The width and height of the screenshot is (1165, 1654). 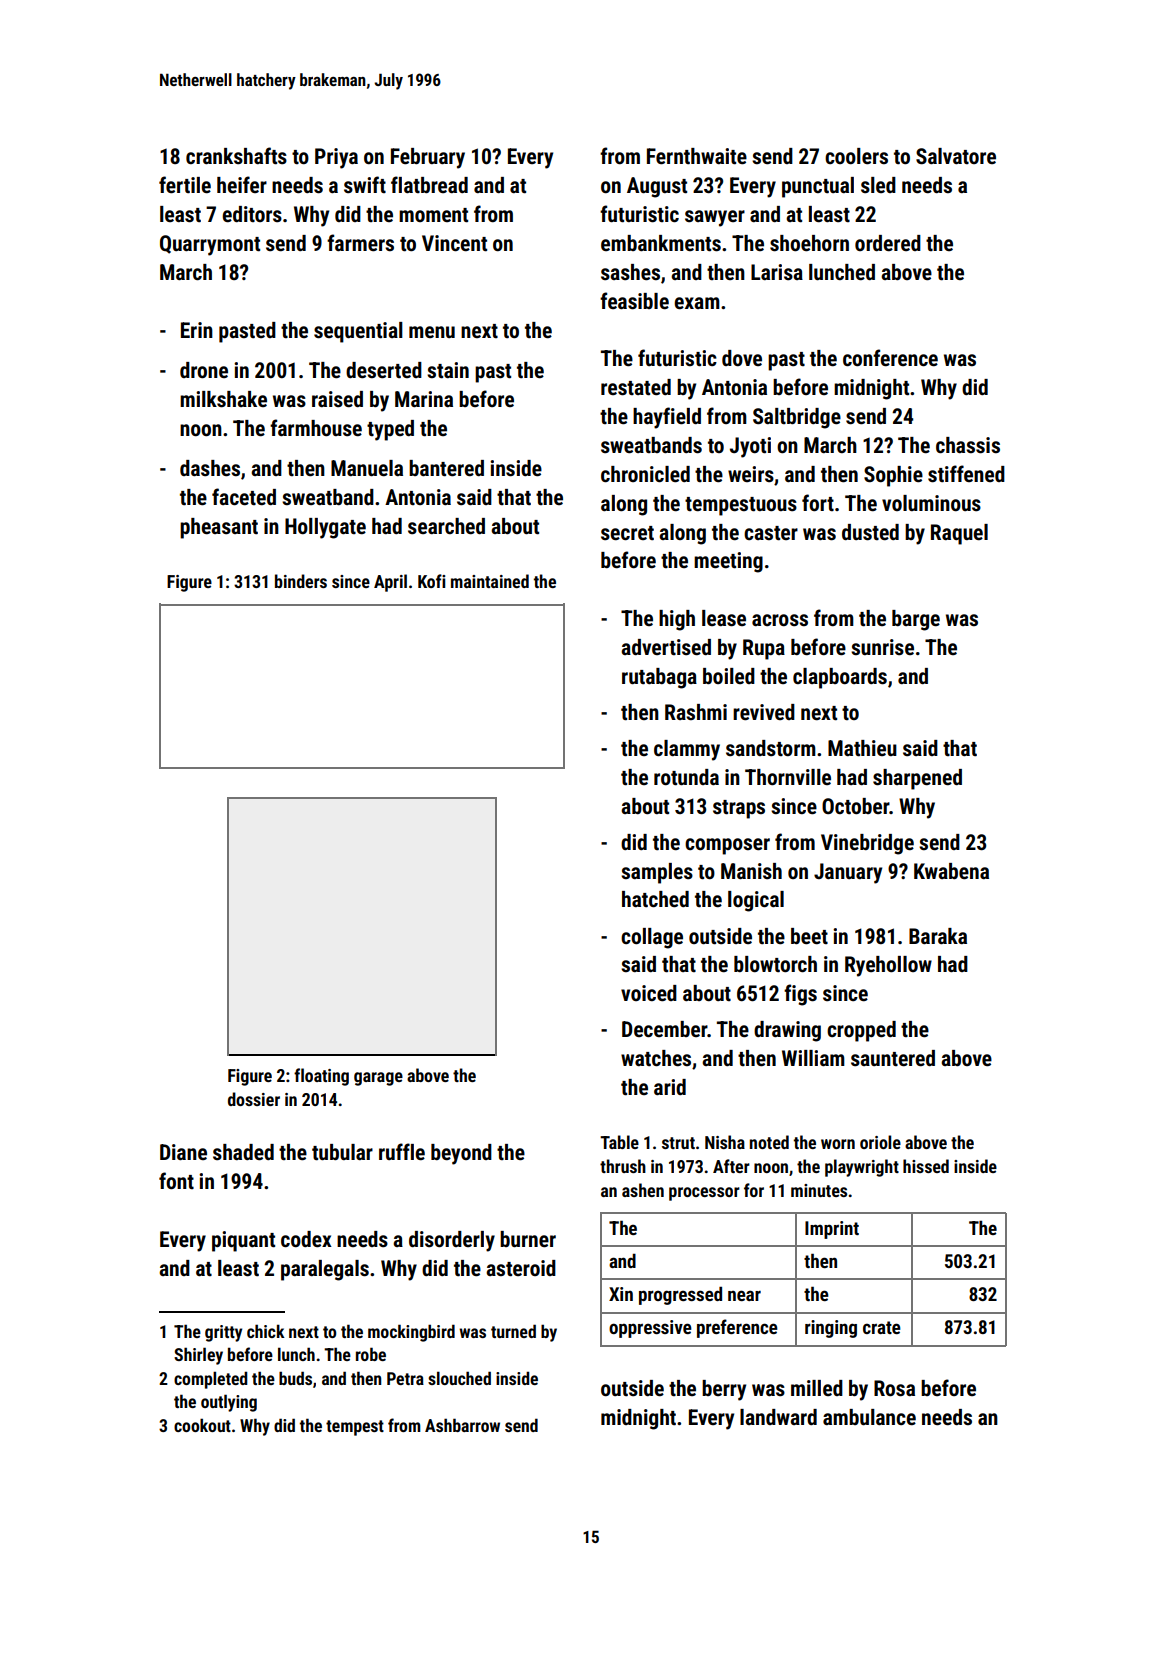 What do you see at coordinates (454, 243) in the screenshot?
I see `Vincent` at bounding box center [454, 243].
